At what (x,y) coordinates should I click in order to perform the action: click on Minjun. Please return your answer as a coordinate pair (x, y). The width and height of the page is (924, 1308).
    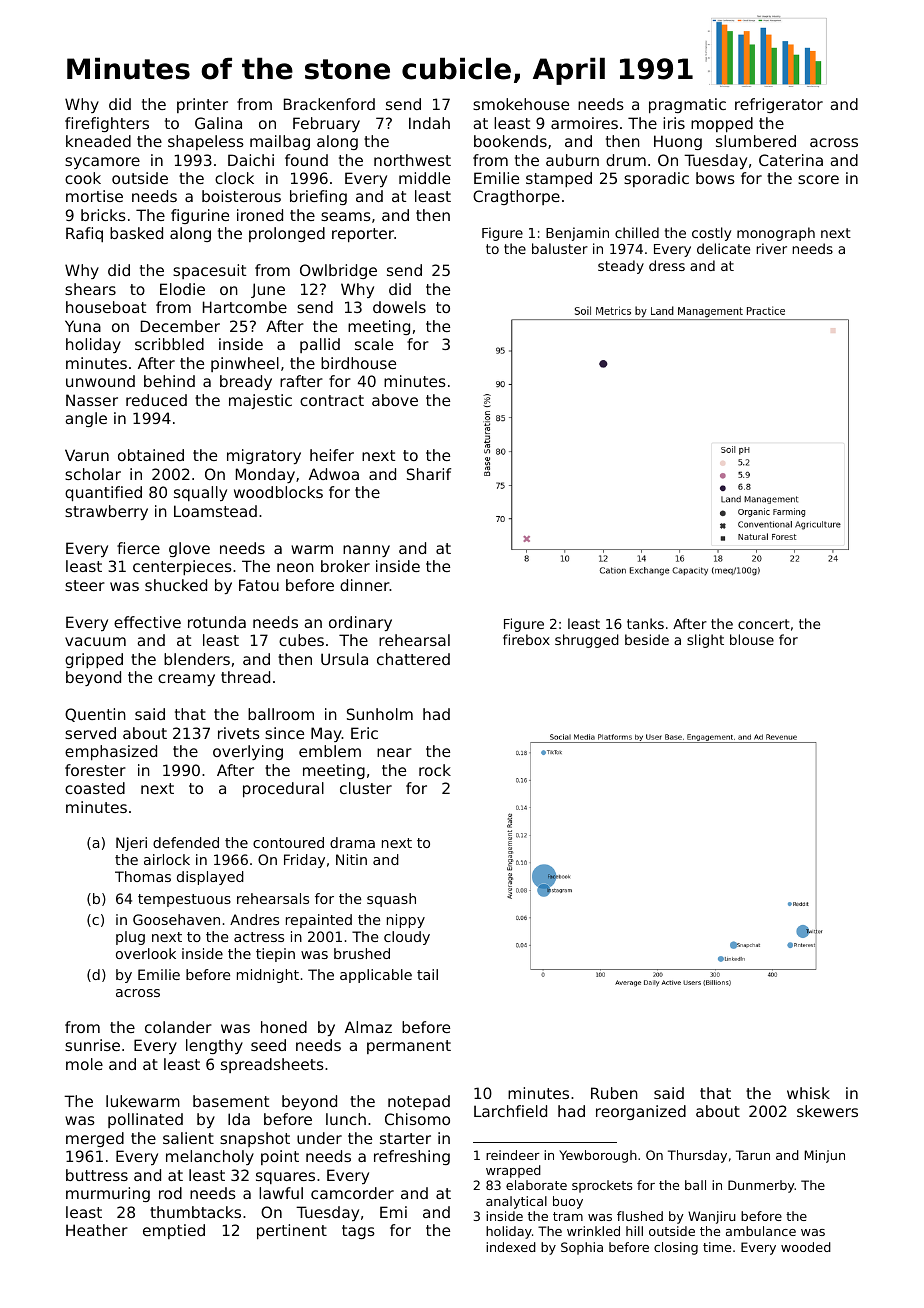
    Looking at the image, I should click on (825, 1156).
